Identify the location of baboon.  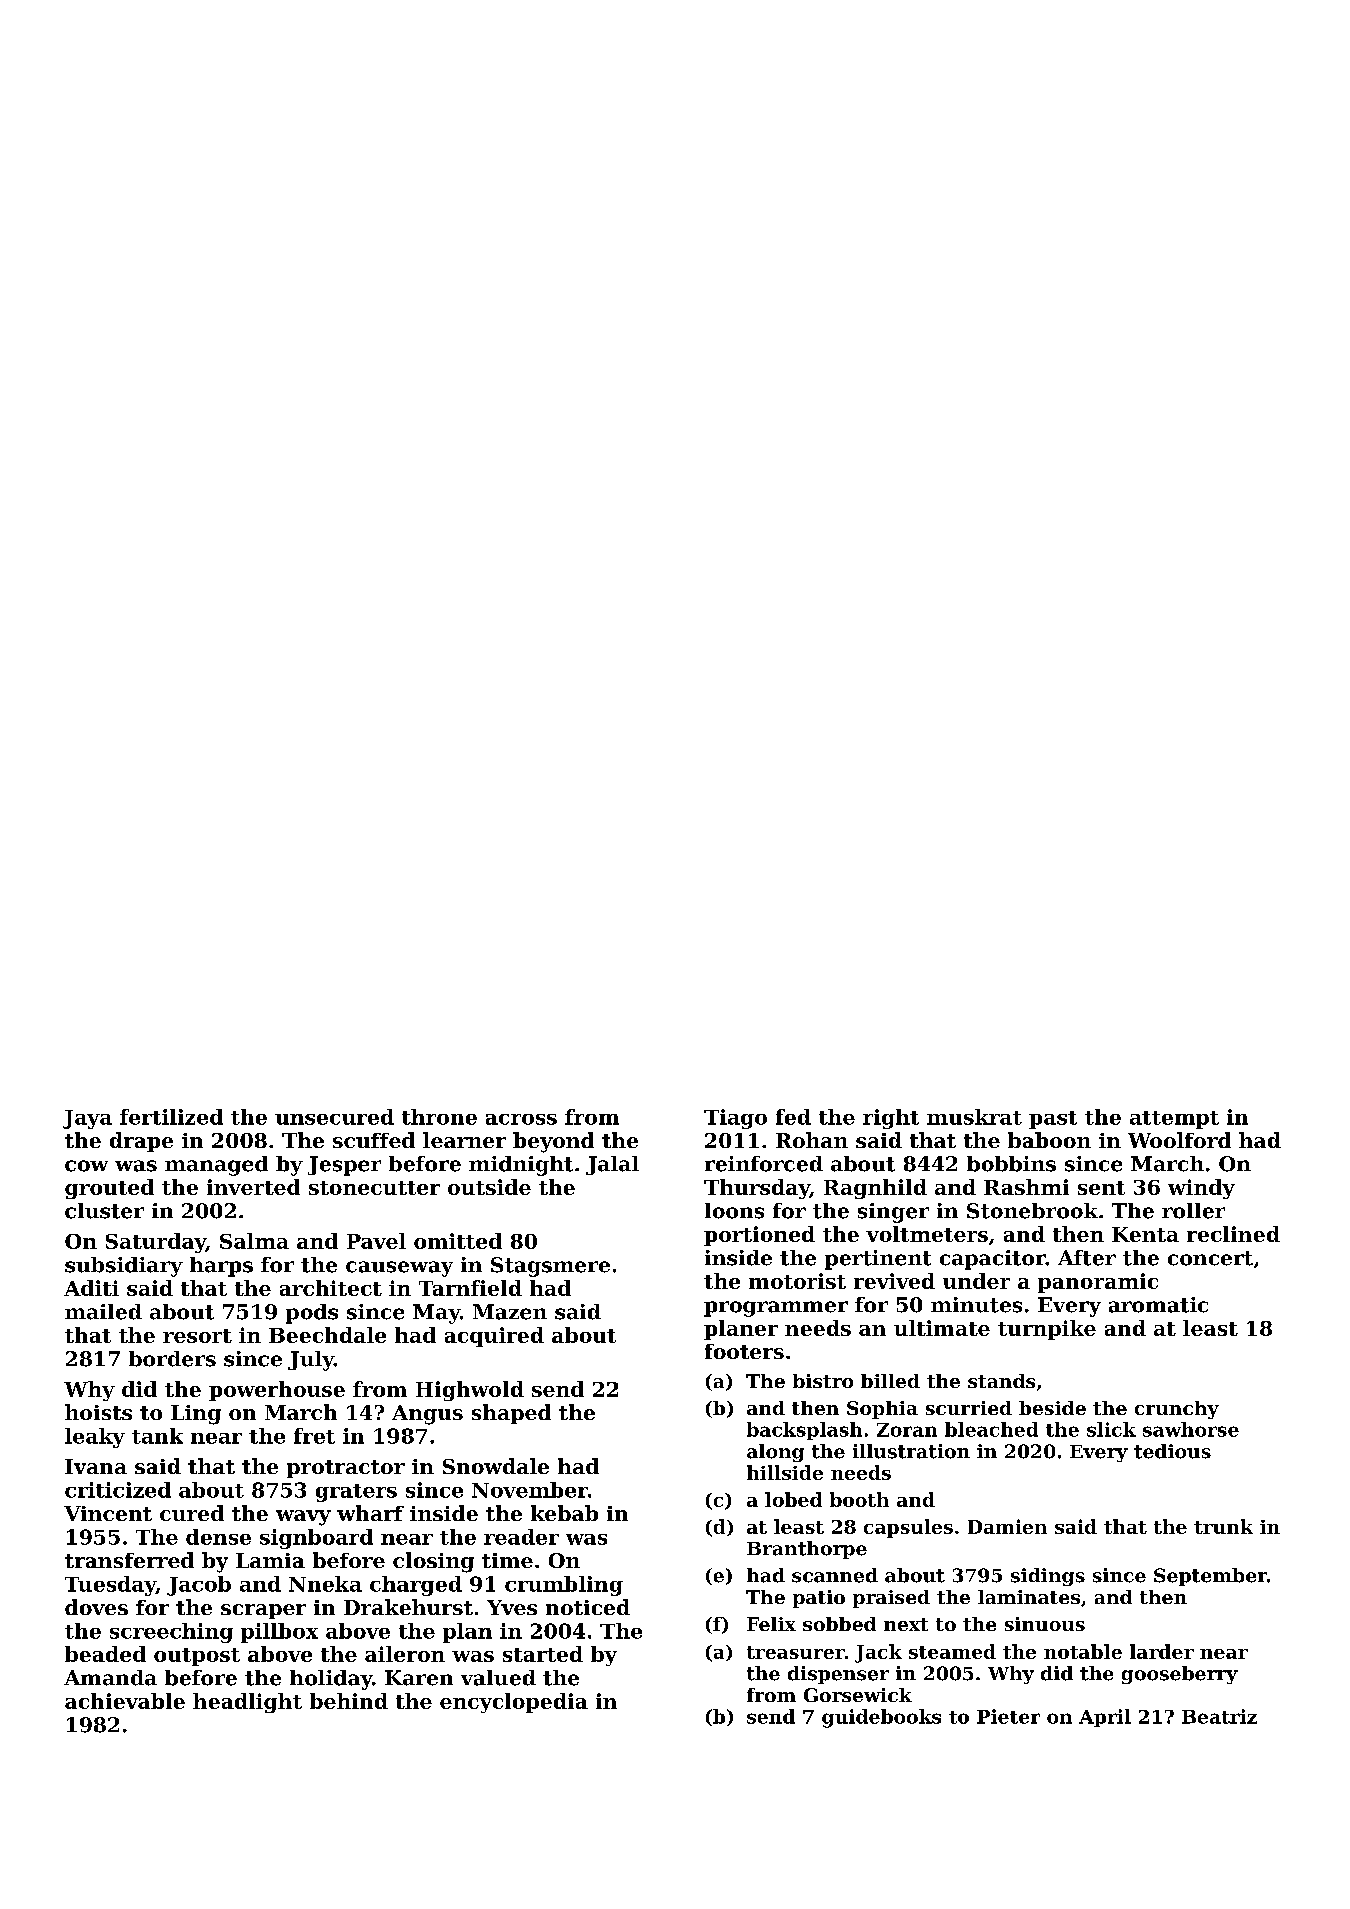
(1049, 1140).
